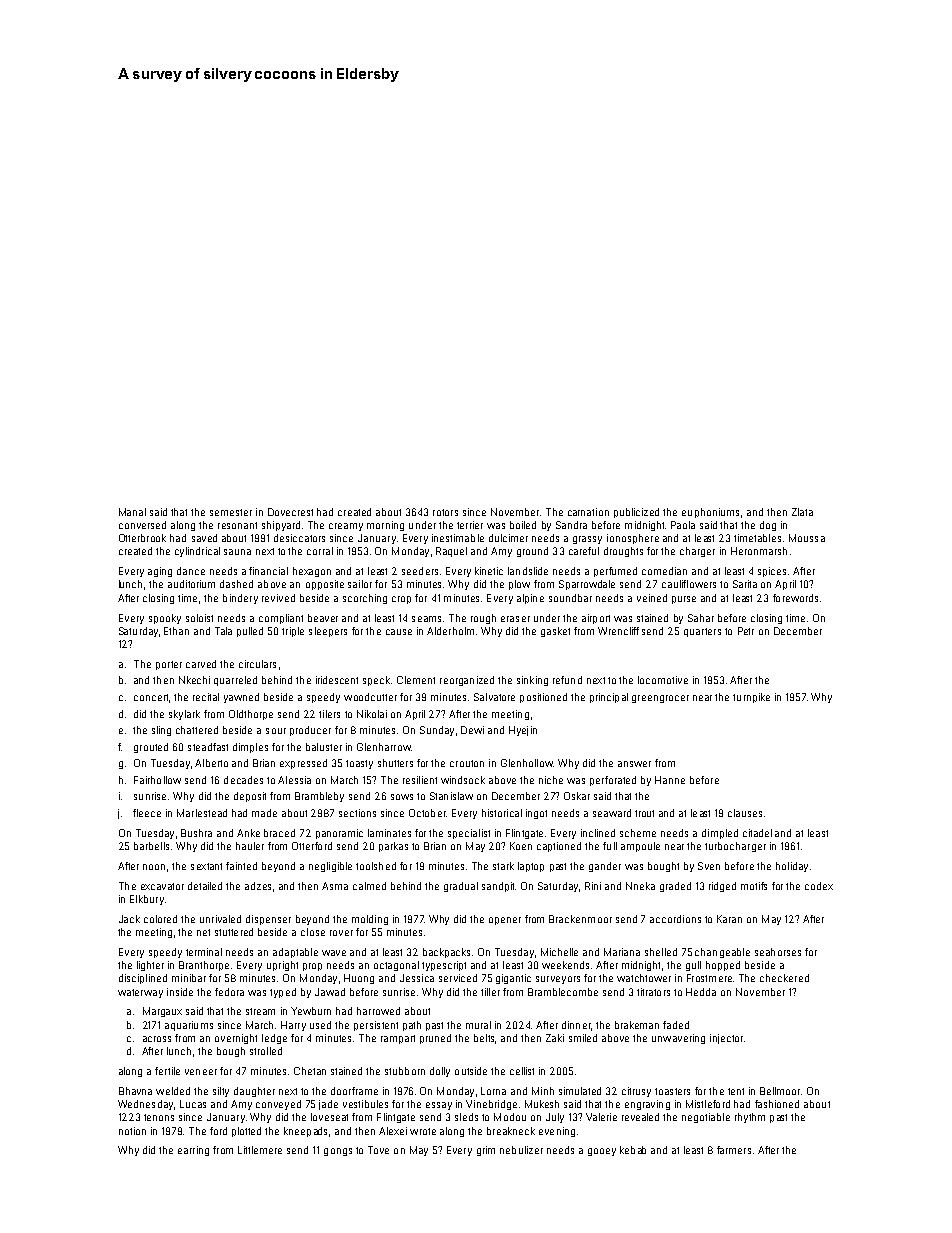 Image resolution: width=952 pixels, height=1233 pixels. I want to click on Hedda, so click(701, 992).
